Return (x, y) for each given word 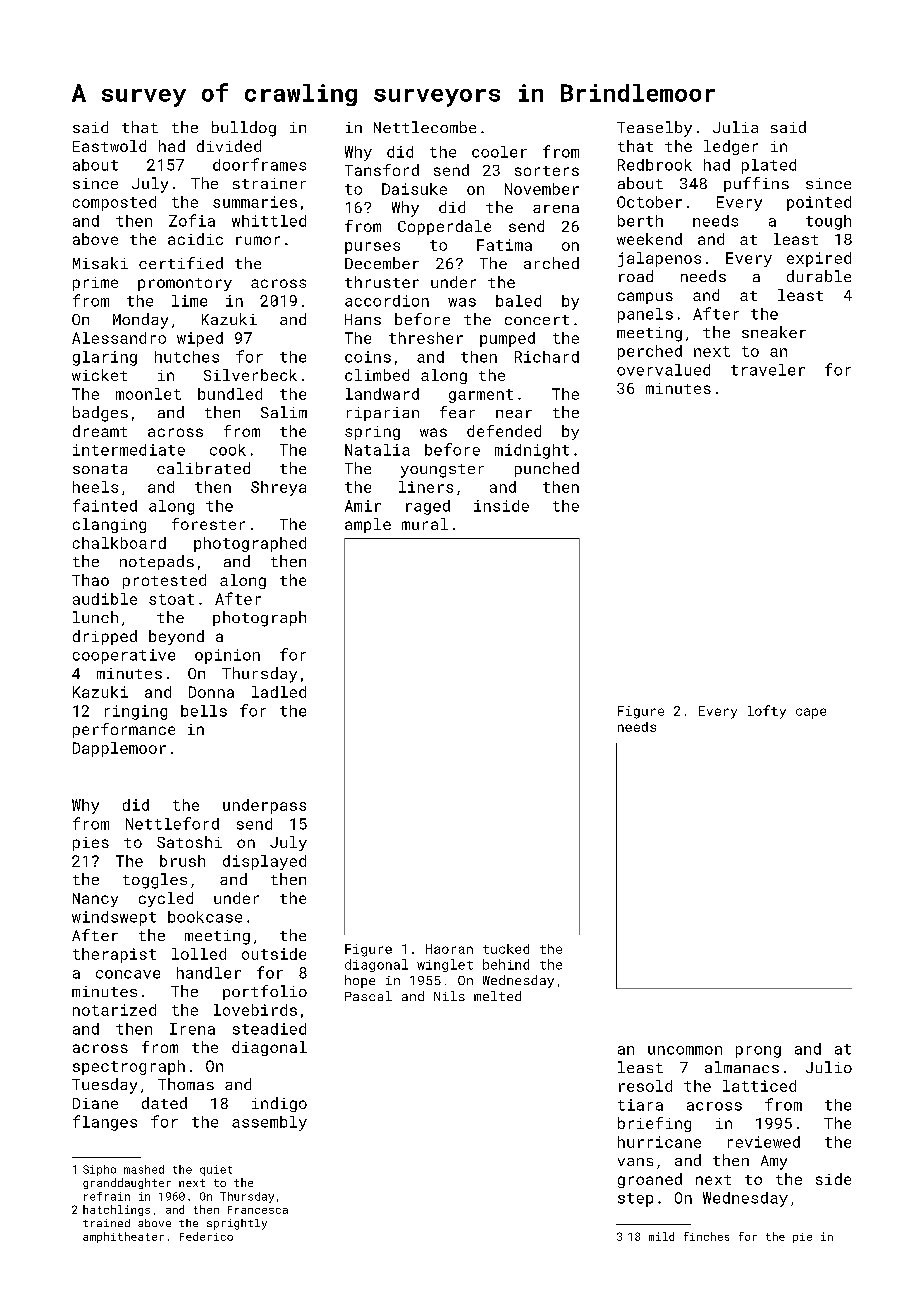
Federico (206, 1236)
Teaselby (654, 129)
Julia (735, 127)
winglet (445, 965)
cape (811, 713)
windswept (114, 918)
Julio (829, 1067)
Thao (90, 580)
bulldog (244, 129)
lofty (767, 712)
